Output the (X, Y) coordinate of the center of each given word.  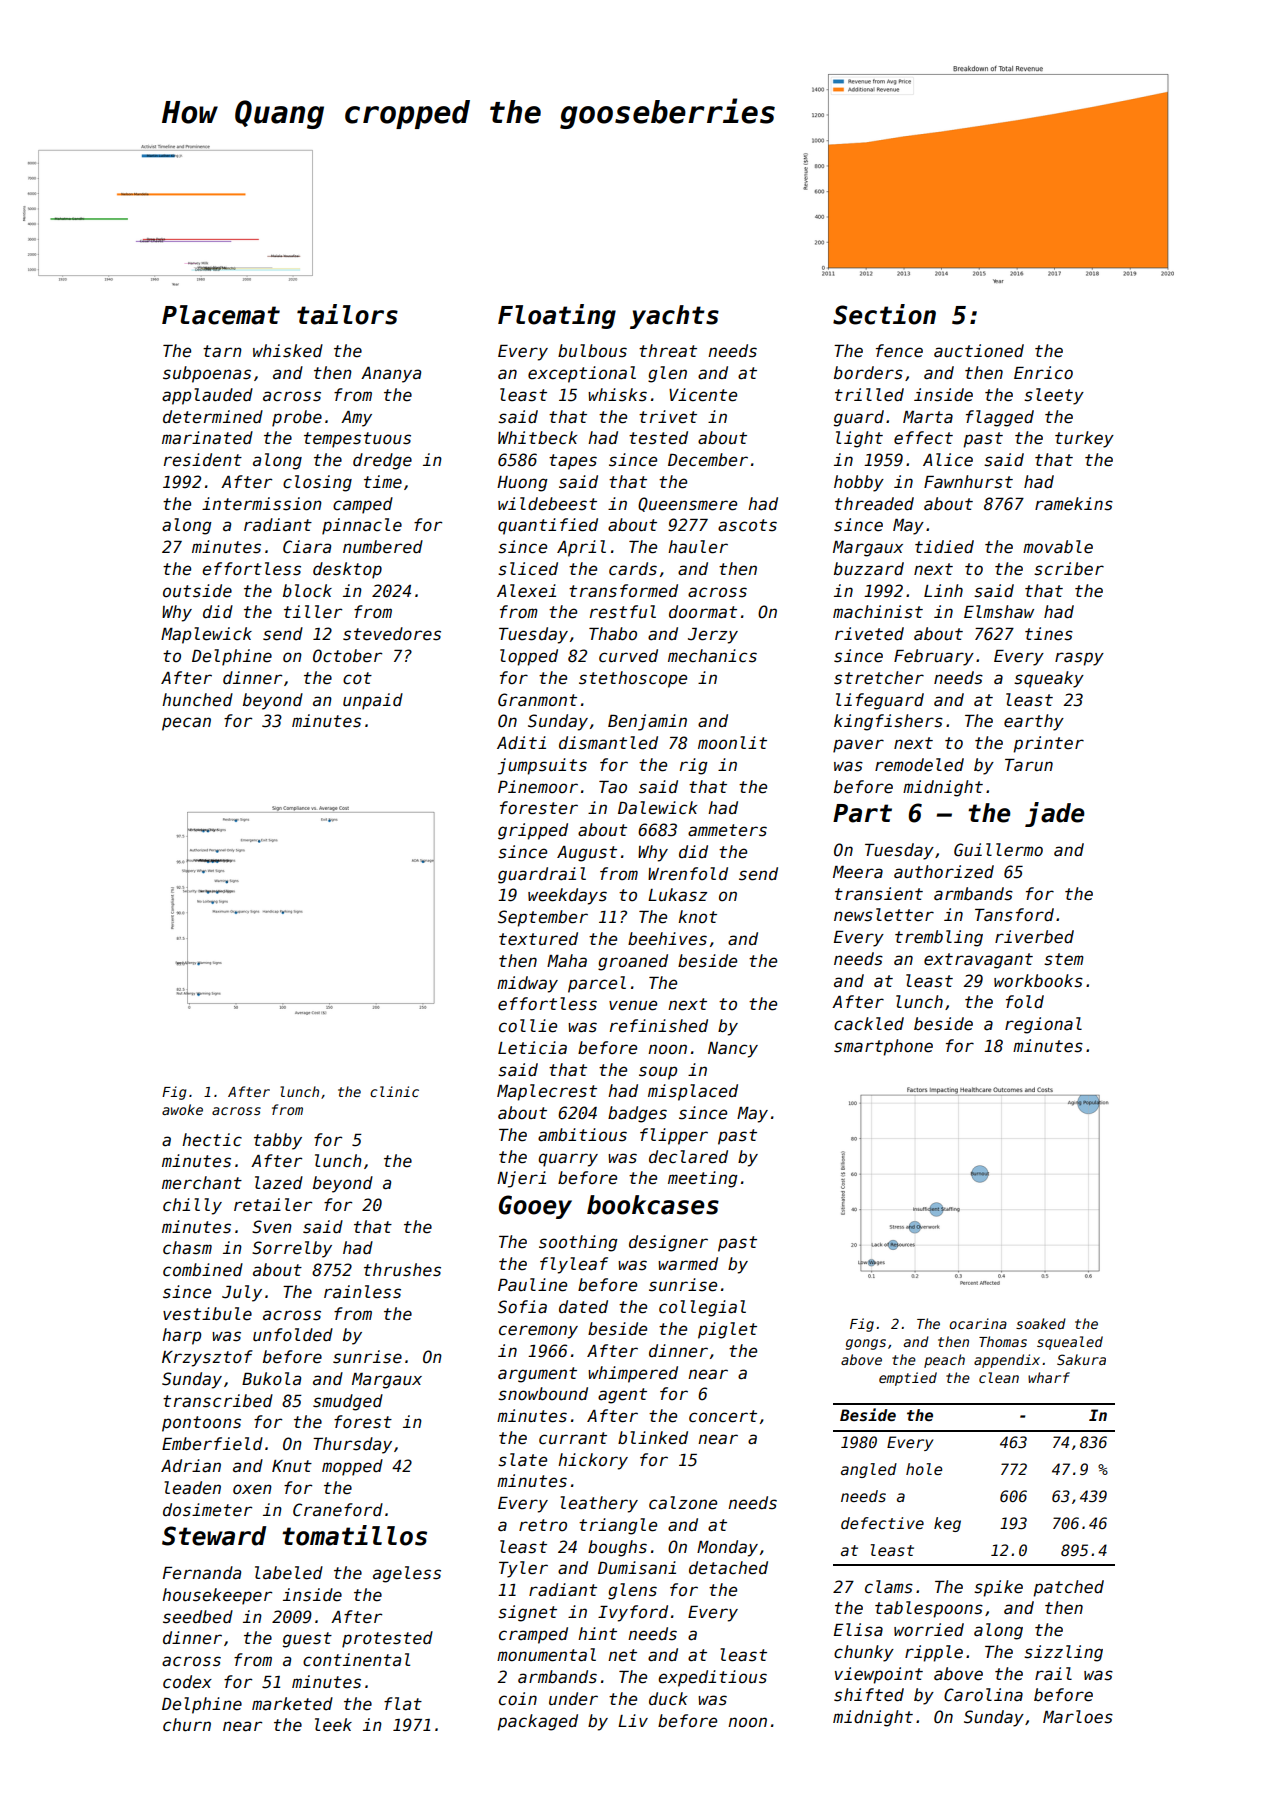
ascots (747, 525)
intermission (262, 504)
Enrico (1043, 373)
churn (187, 1725)
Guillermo (998, 850)
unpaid (373, 701)
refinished (659, 1026)
